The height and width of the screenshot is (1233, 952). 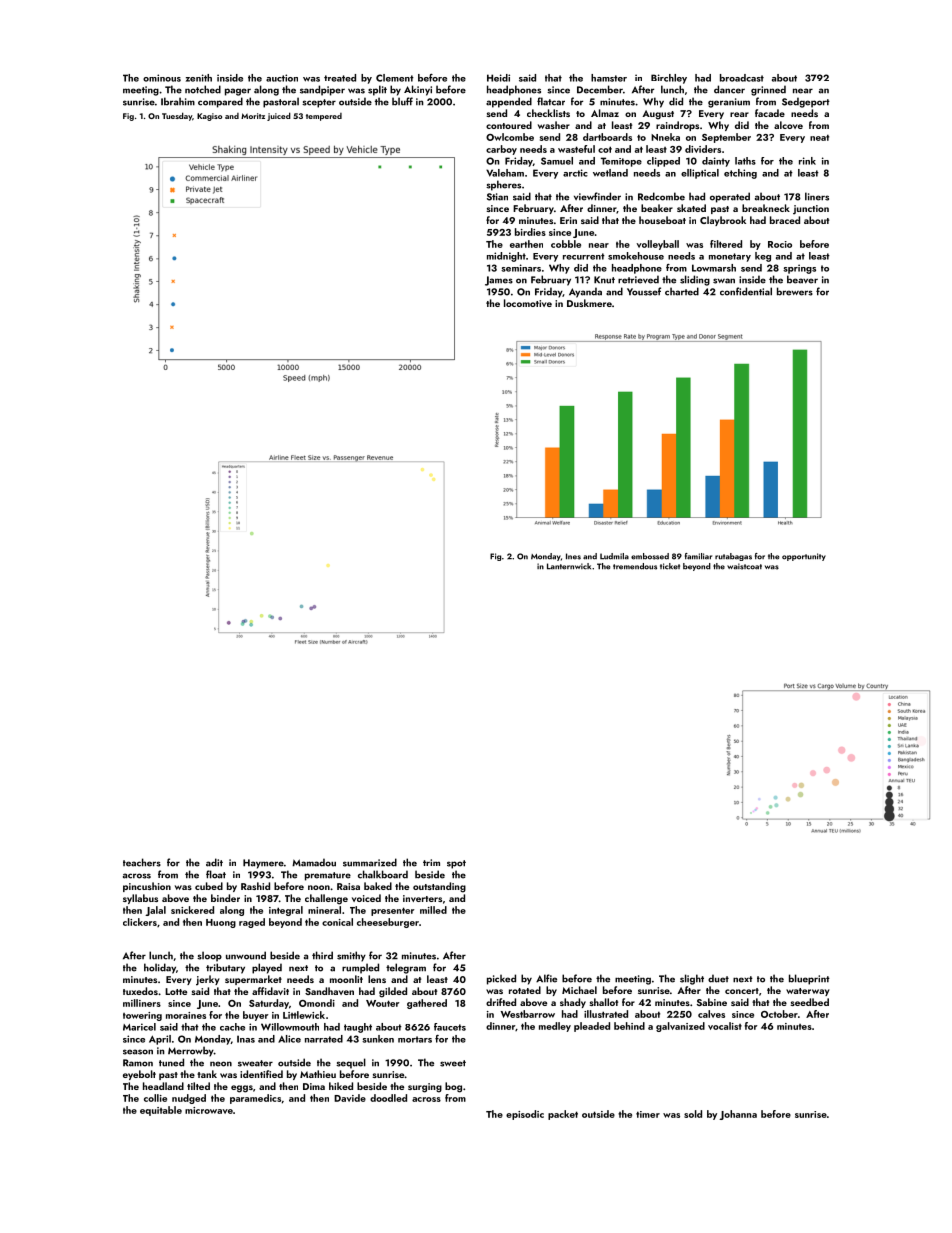 What do you see at coordinates (569, 566) in the screenshot?
I see `Lanternwick` at bounding box center [569, 566].
